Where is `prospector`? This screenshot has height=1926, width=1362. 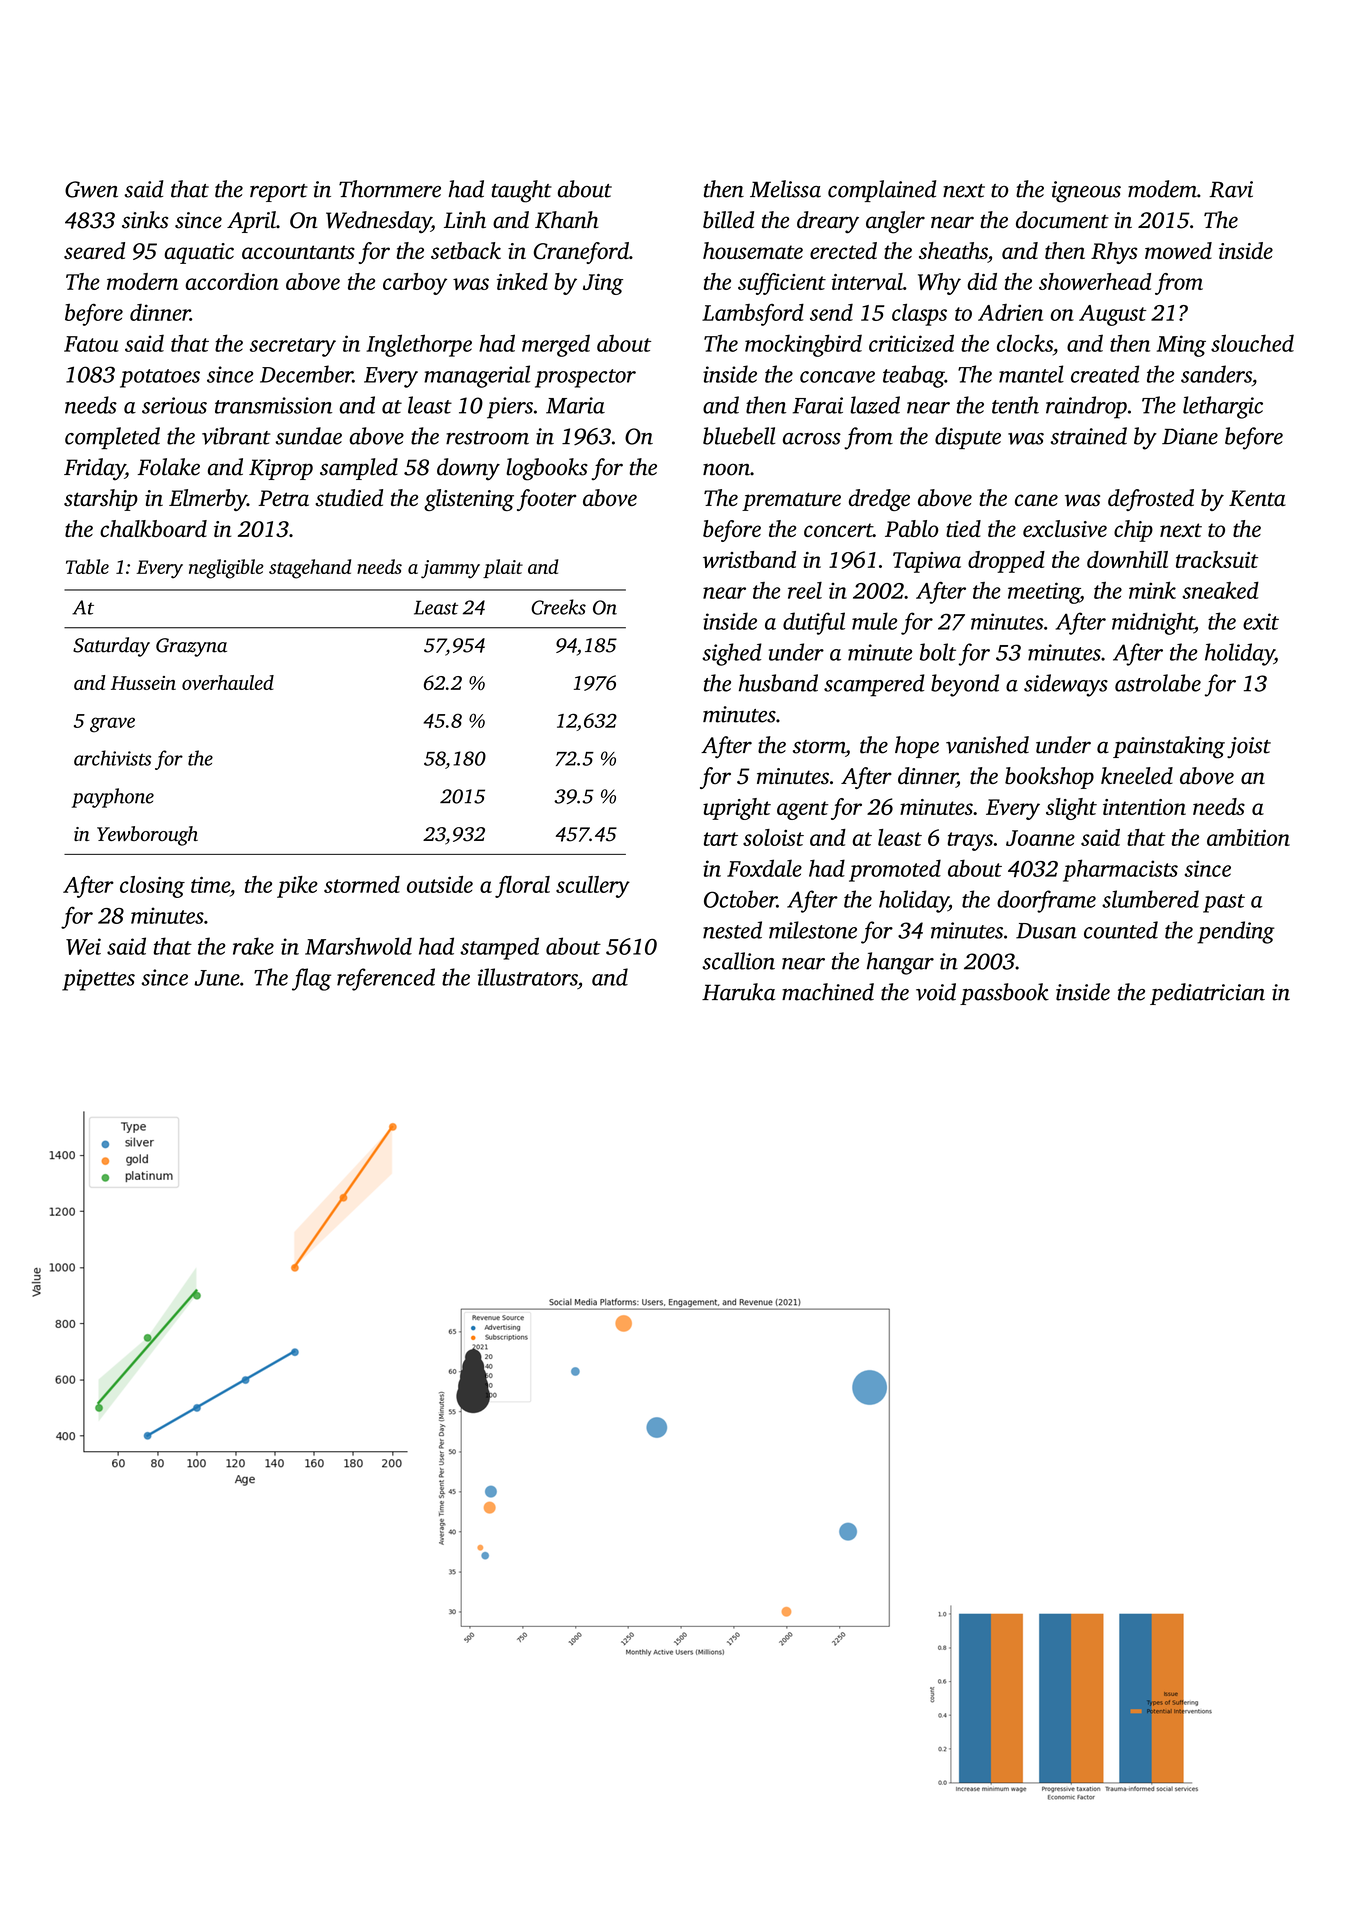 prospector is located at coordinates (585, 378).
